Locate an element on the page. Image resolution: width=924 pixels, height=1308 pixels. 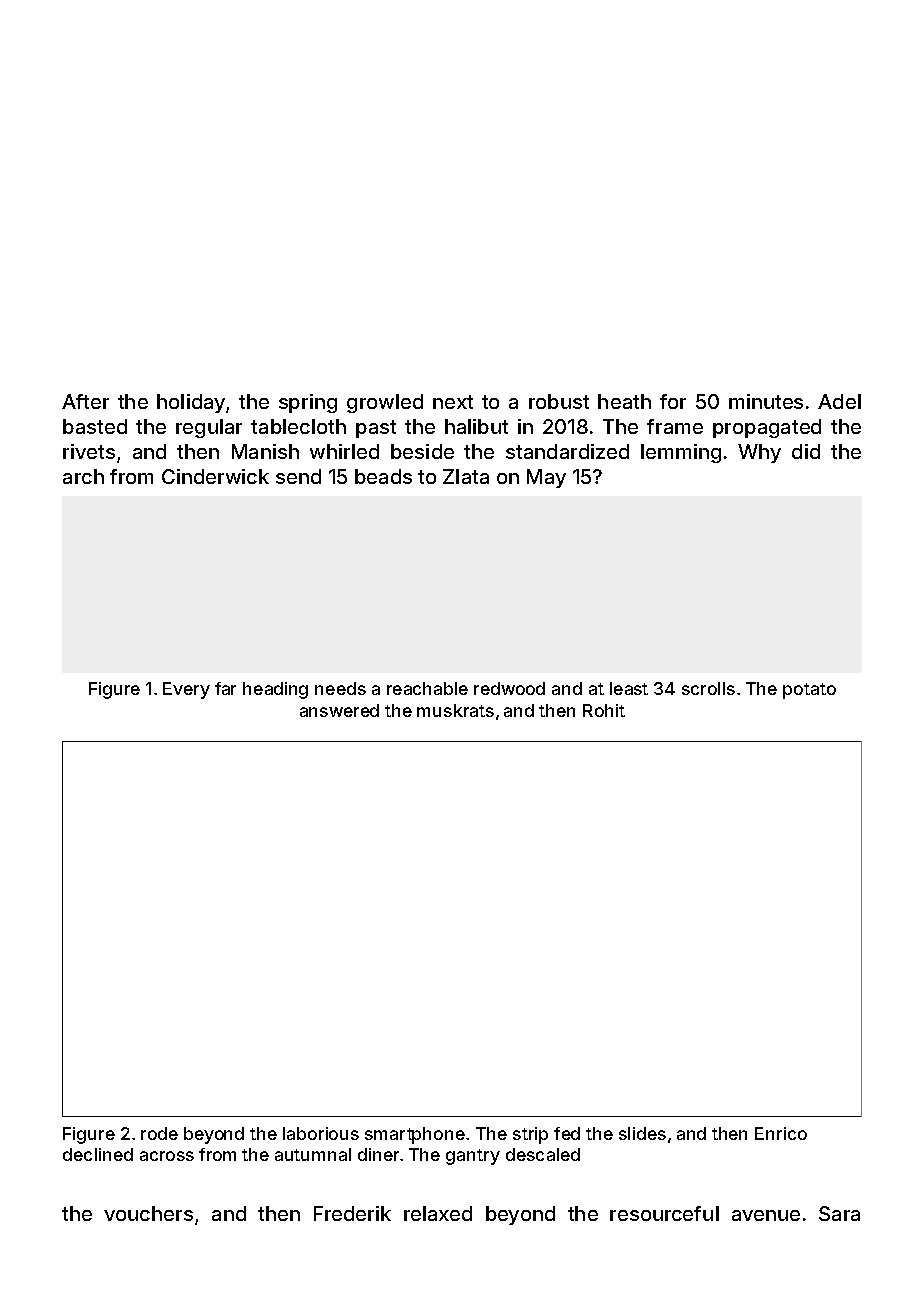
vouchers is located at coordinates (148, 1213).
